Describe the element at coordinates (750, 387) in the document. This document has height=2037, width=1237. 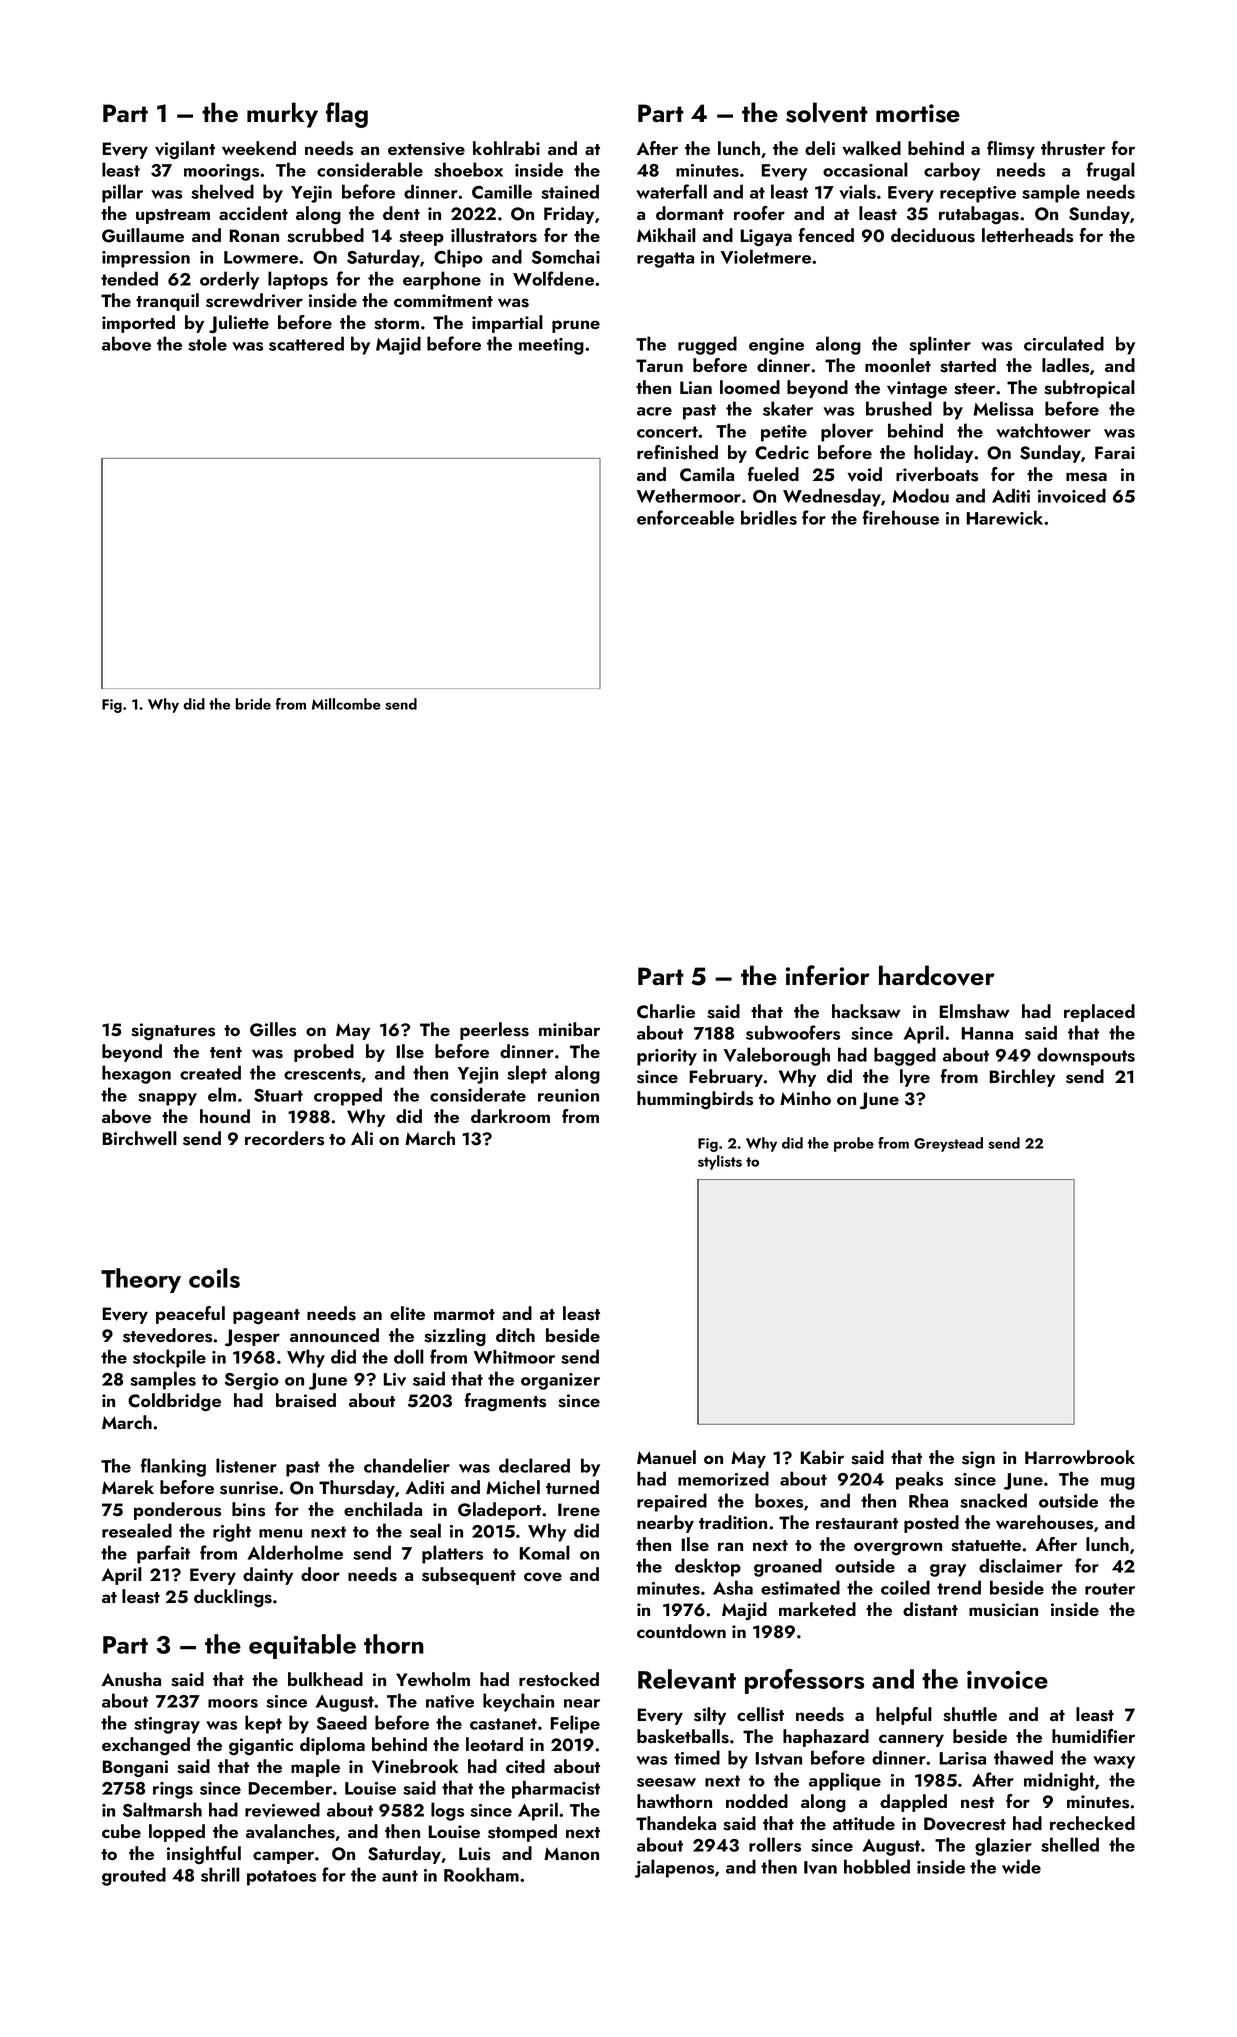
I see `loomed` at that location.
